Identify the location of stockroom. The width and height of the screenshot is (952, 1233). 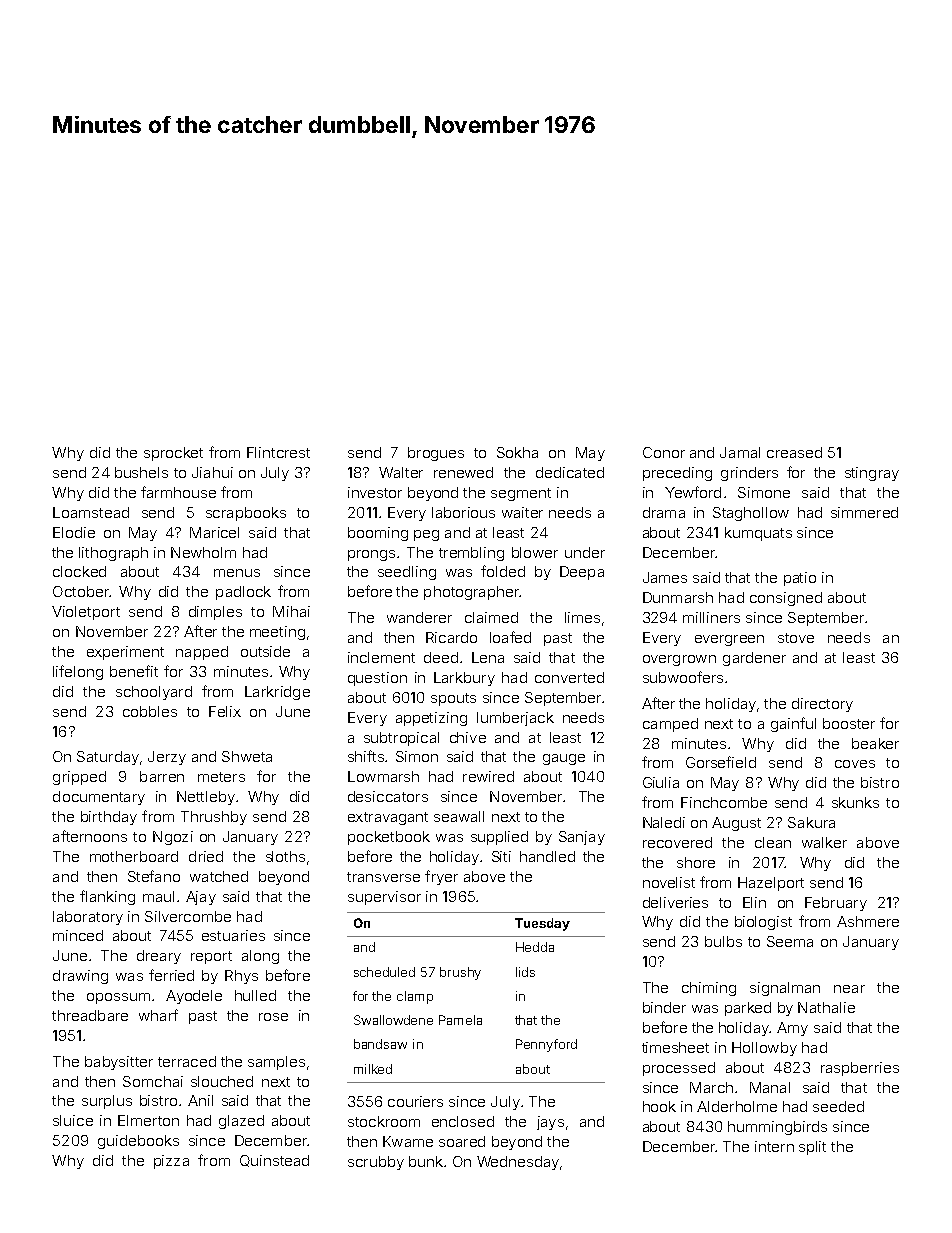
(384, 1121).
